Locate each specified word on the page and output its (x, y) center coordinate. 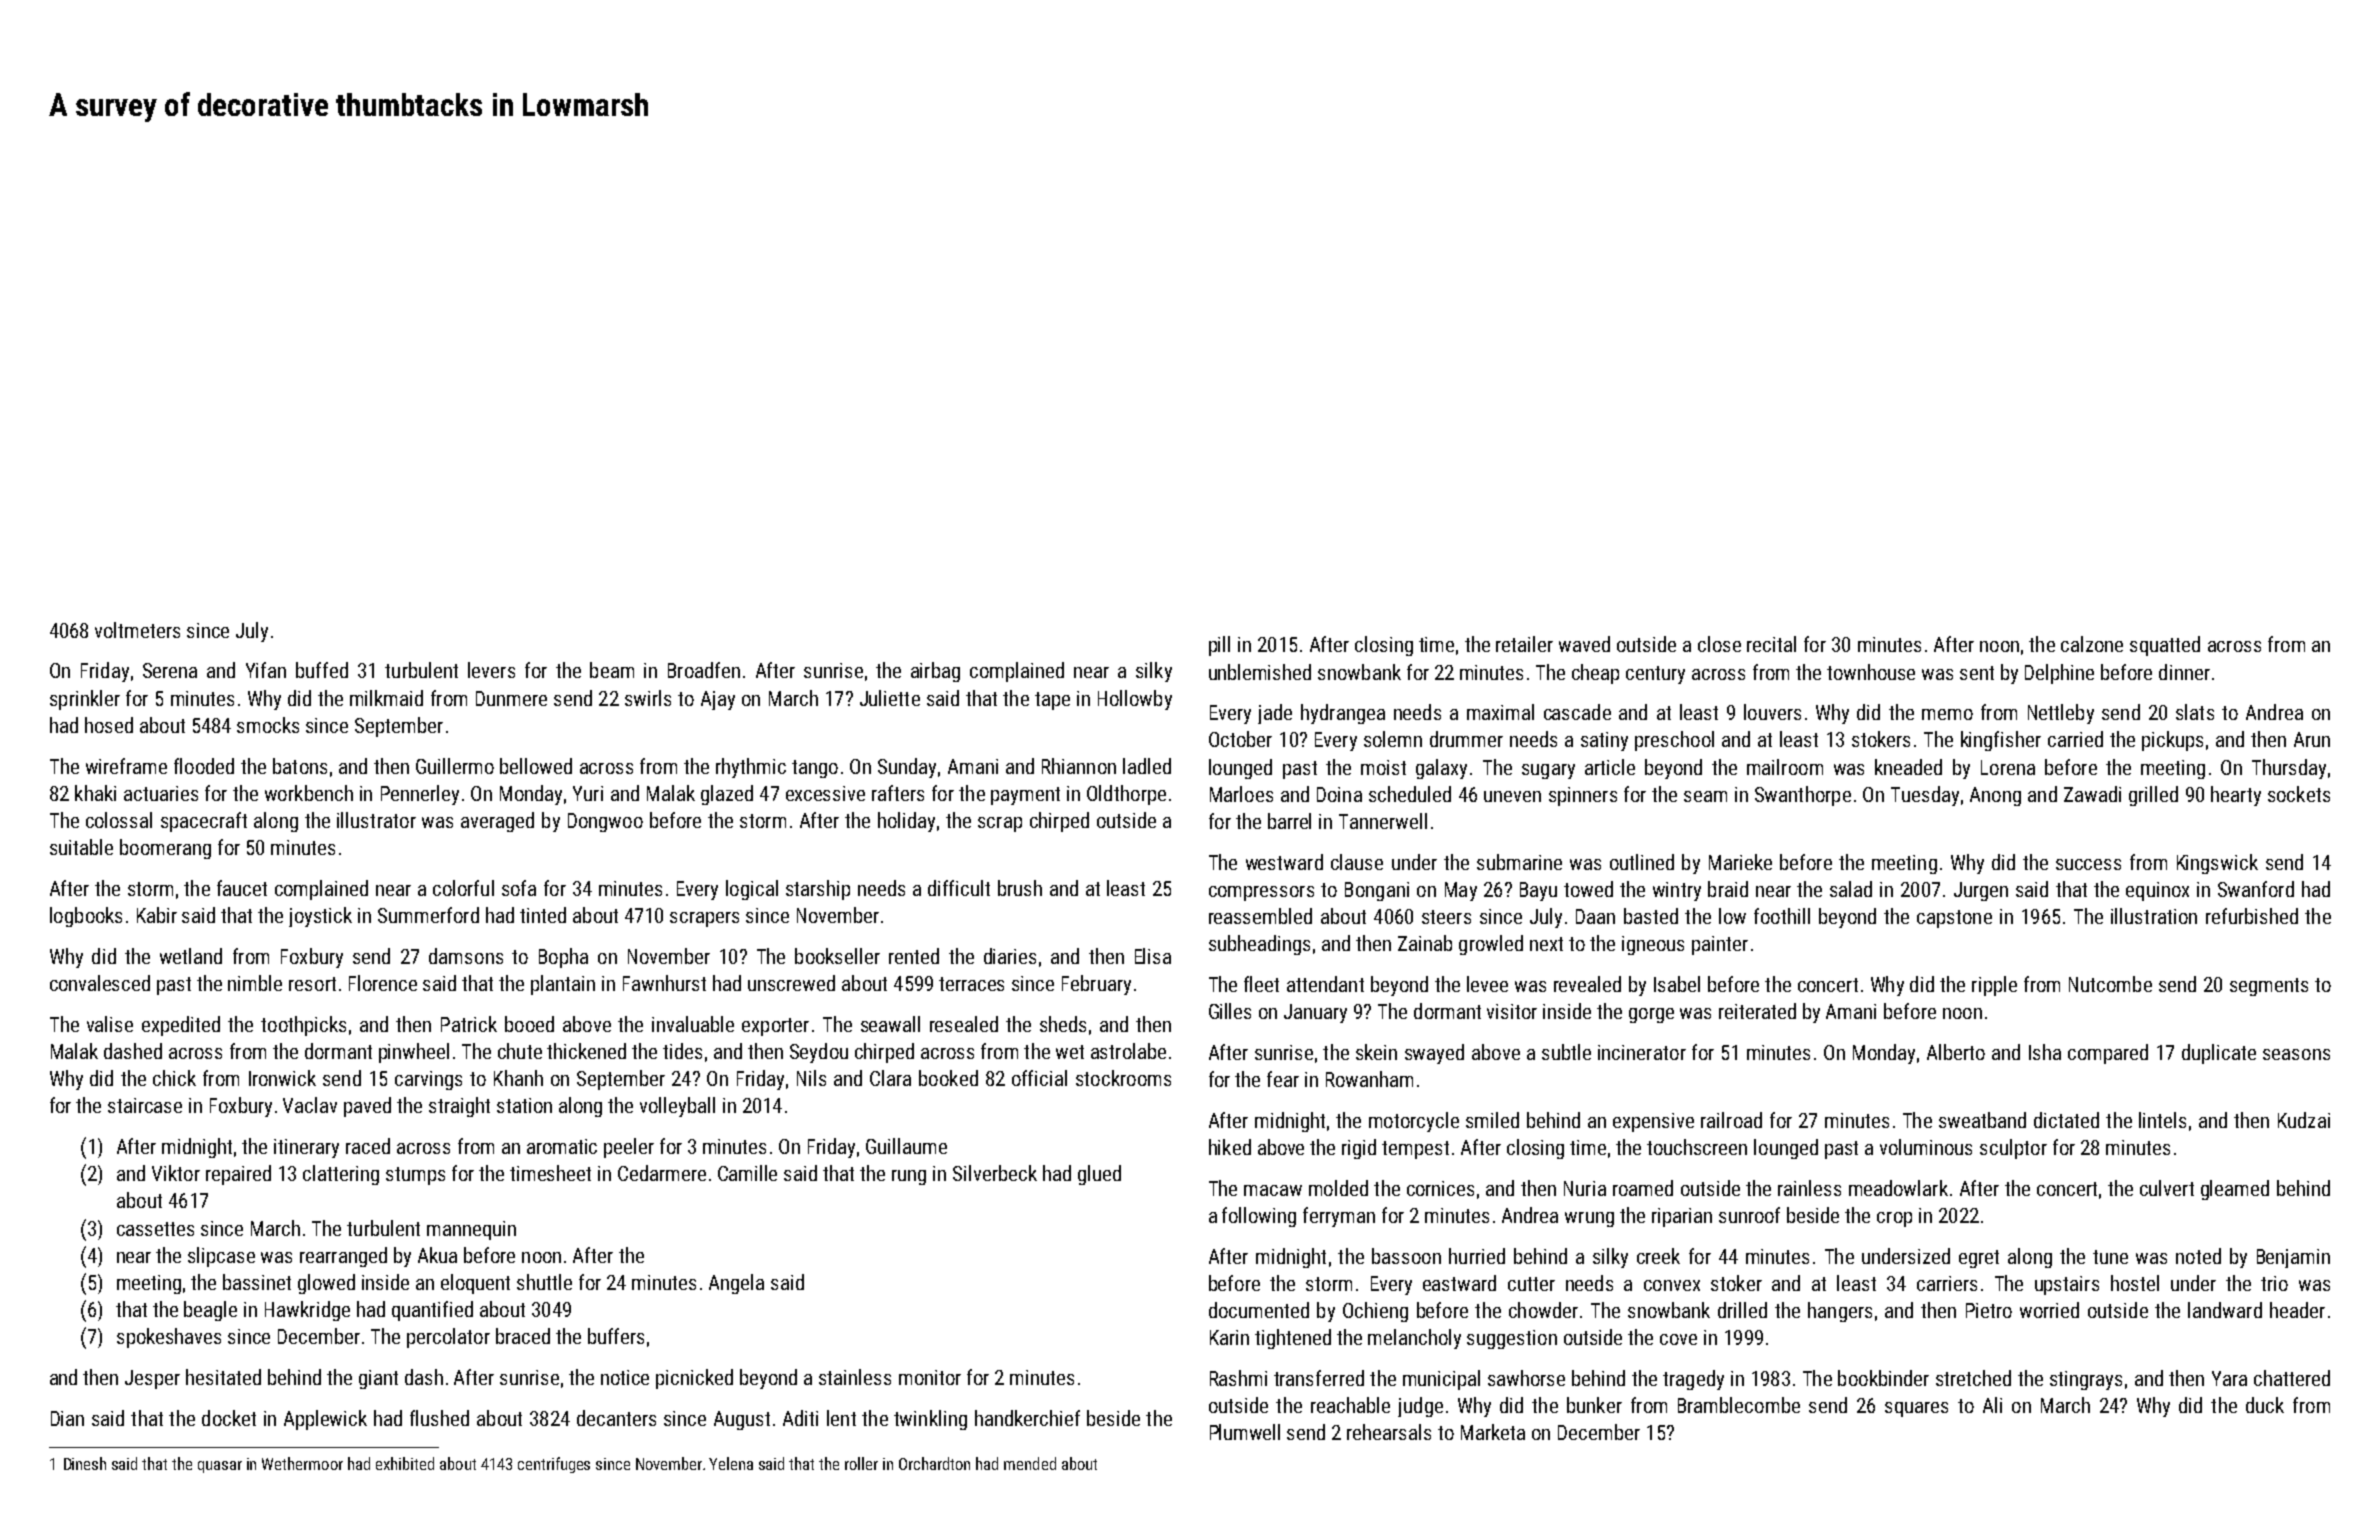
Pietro (1989, 1310)
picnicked (694, 1379)
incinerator (1642, 1052)
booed (529, 1024)
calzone (2092, 644)
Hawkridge (307, 1311)
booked (948, 1078)
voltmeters (137, 630)
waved (1584, 644)
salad (1851, 889)
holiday (906, 822)
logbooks (86, 917)
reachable (1350, 1405)
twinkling (930, 1420)
